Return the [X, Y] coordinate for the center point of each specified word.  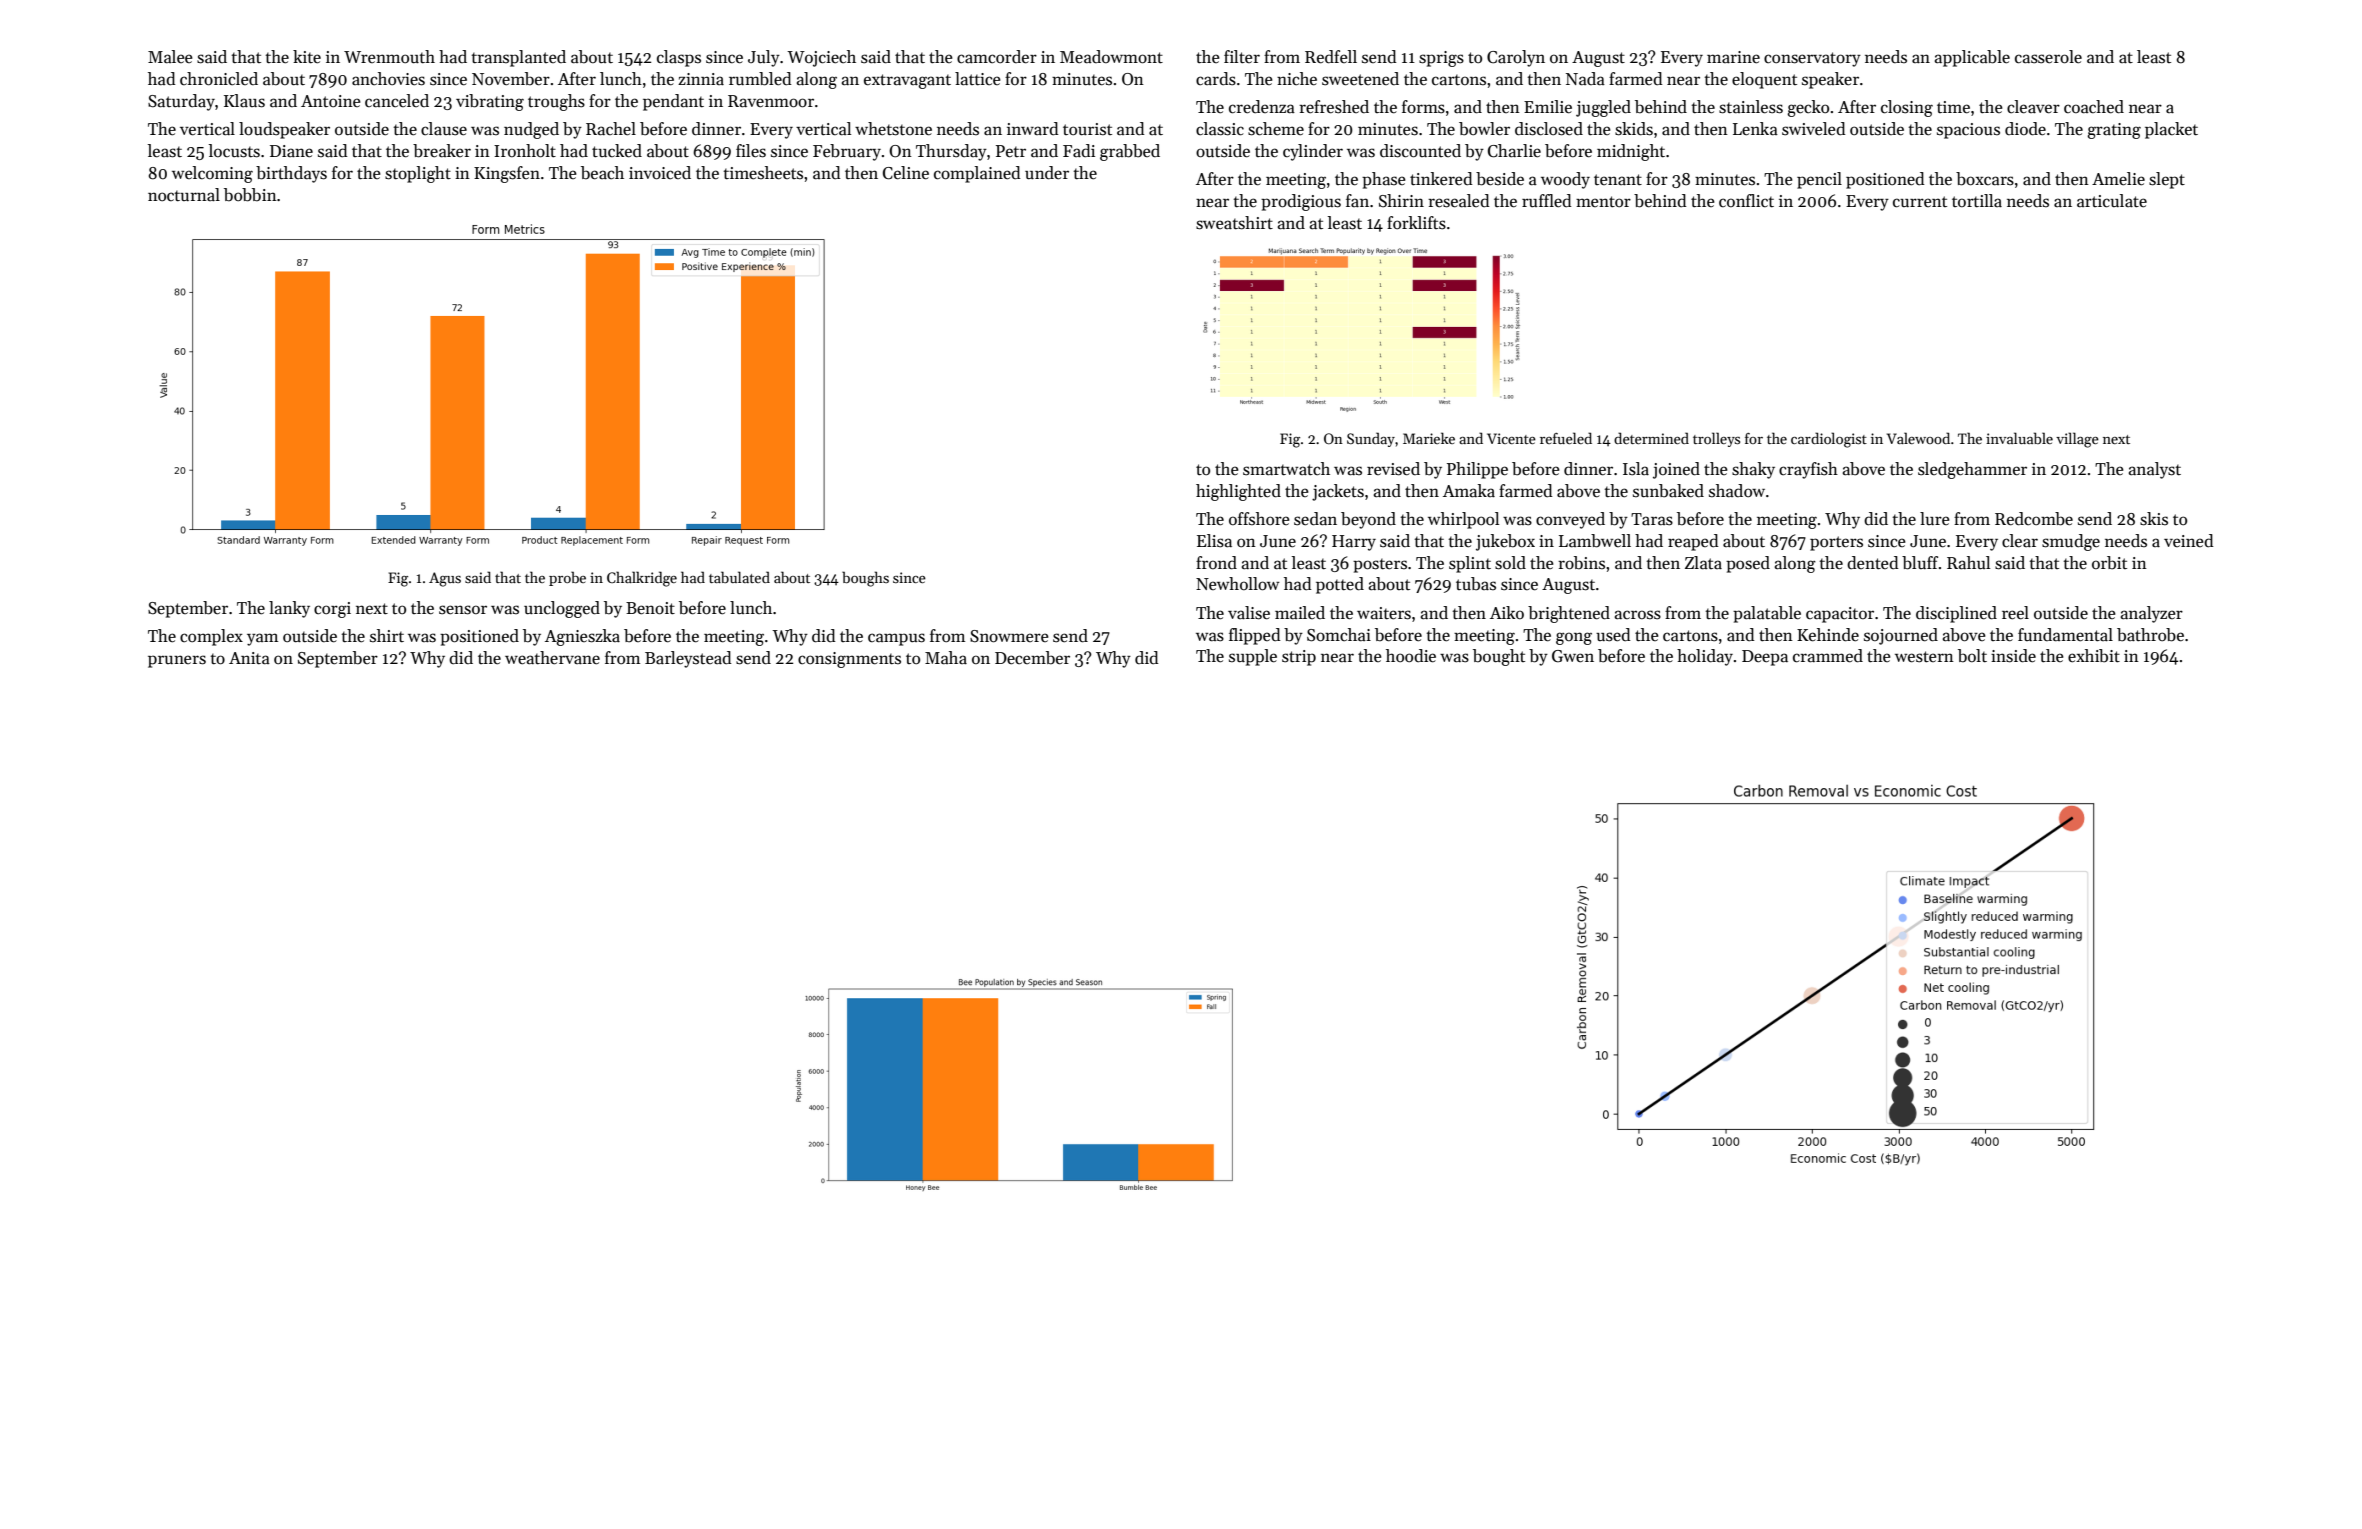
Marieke [1429, 438]
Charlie [1514, 151]
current [1920, 202]
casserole [2048, 57]
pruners [177, 661]
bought [1499, 657]
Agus [445, 579]
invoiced [660, 173]
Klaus [244, 101]
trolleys [1716, 439]
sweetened [1360, 79]
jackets [1338, 492]
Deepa [1765, 658]
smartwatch [1286, 469]
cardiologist [1829, 440]
